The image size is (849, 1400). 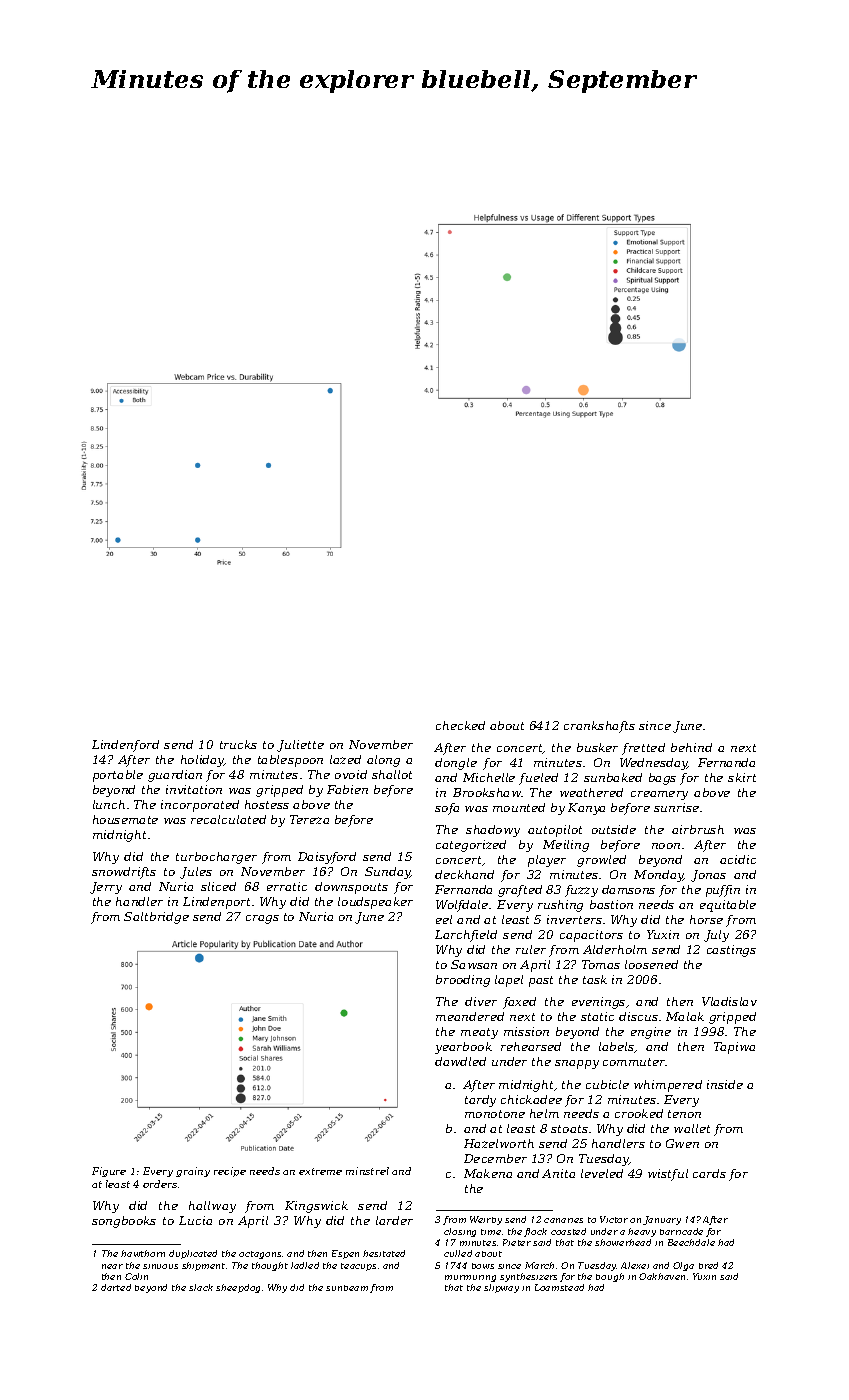 What do you see at coordinates (351, 888) in the screenshot?
I see `downspouts` at bounding box center [351, 888].
